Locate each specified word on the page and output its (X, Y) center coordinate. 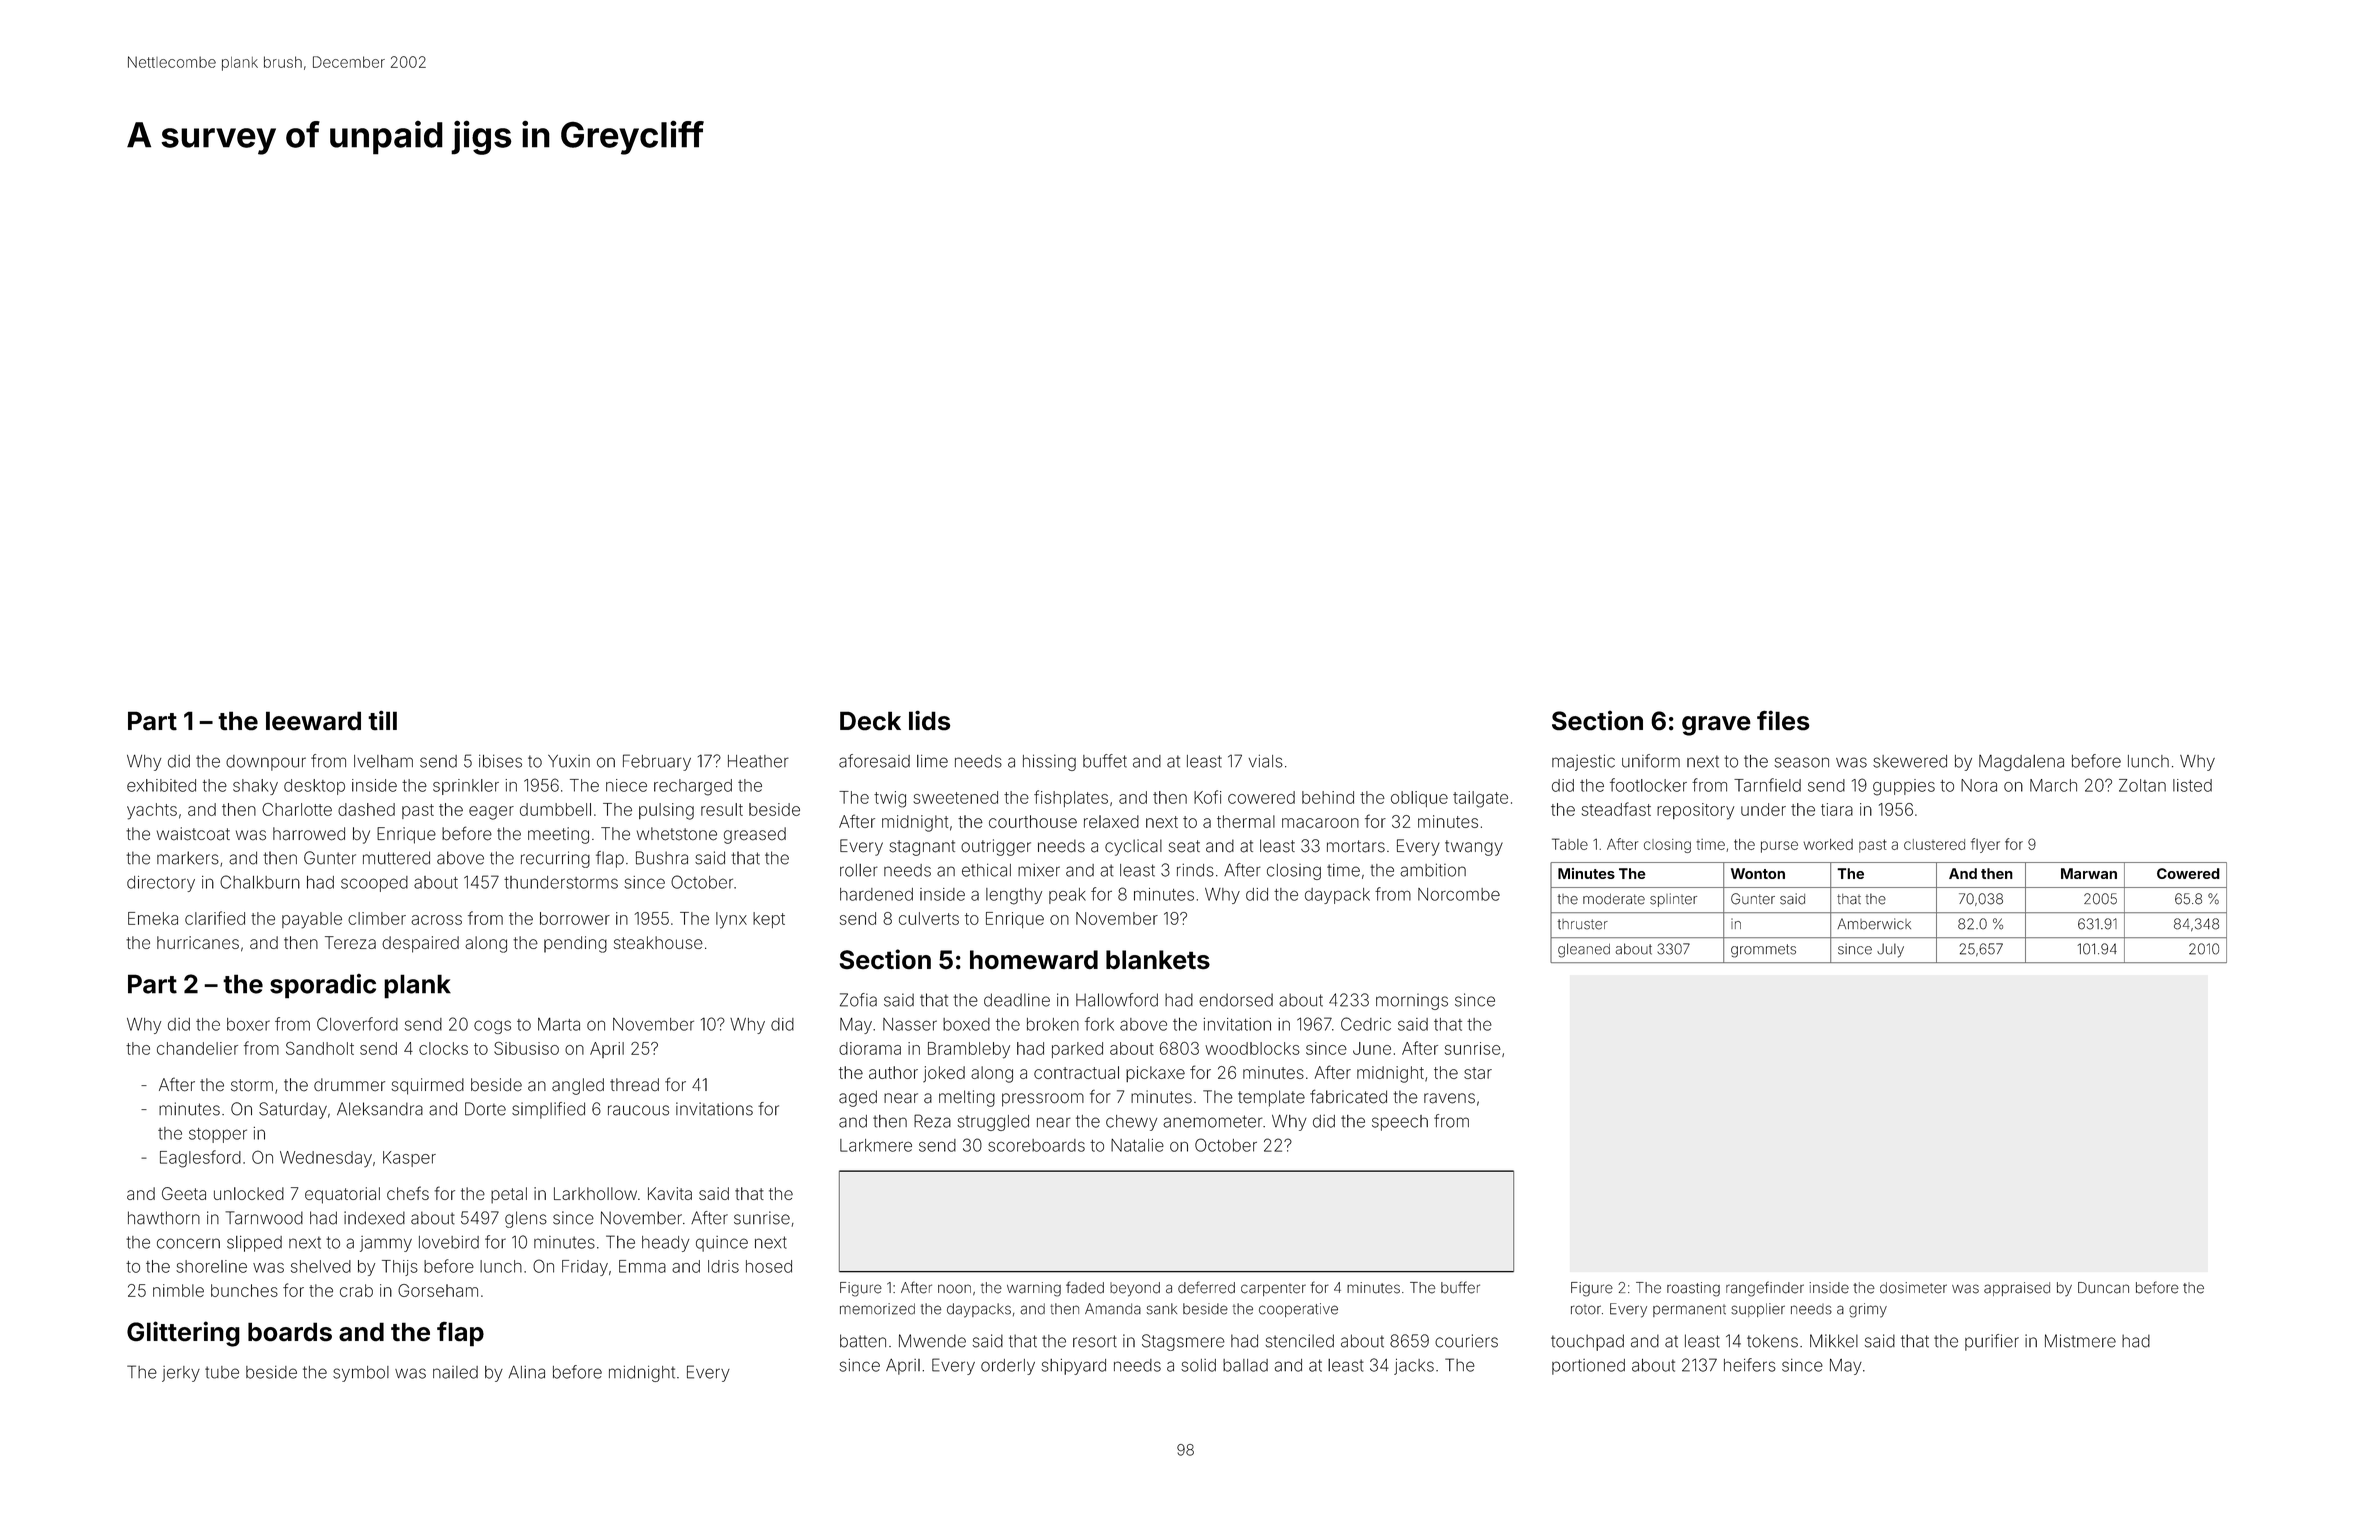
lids (929, 720)
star (1478, 1073)
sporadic (323, 986)
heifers (1750, 1365)
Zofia (858, 1000)
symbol (361, 1374)
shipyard (1073, 1367)
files (1783, 720)
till (382, 720)
